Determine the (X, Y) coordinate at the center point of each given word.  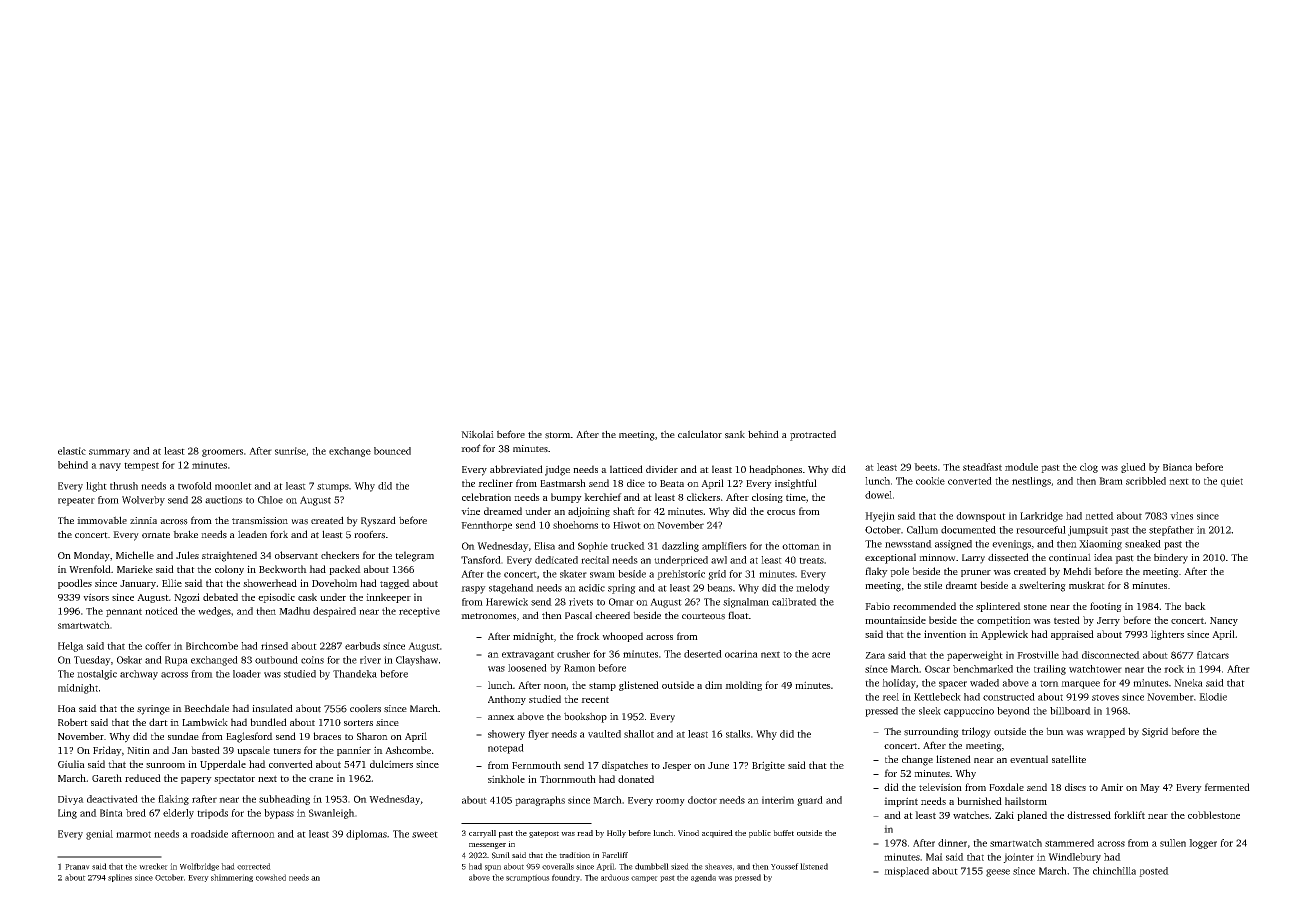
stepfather (1171, 531)
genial (99, 835)
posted (1154, 872)
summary (109, 453)
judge (557, 470)
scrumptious (528, 878)
